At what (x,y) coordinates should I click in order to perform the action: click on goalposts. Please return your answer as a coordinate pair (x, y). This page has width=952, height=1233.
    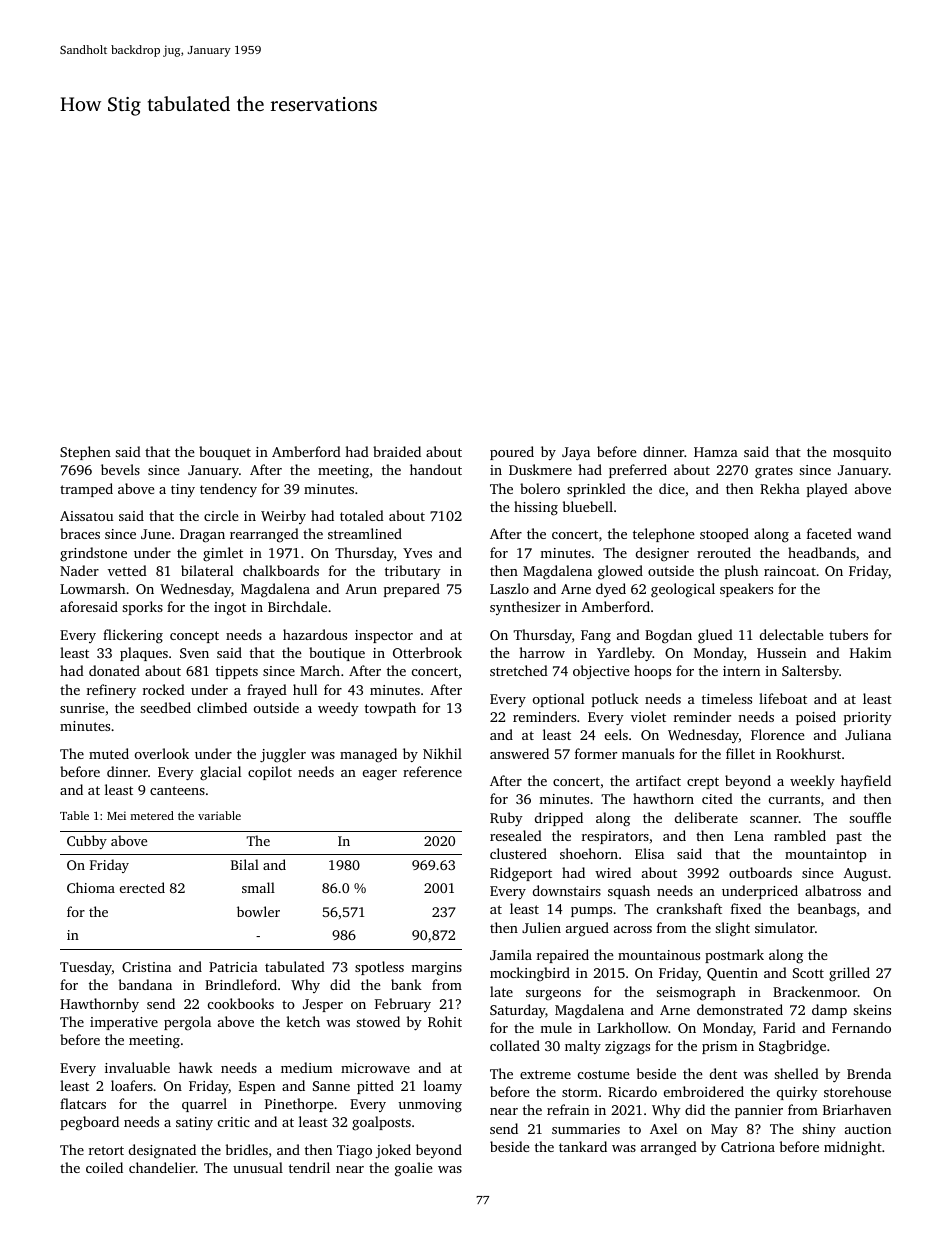
    Looking at the image, I should click on (381, 1123).
